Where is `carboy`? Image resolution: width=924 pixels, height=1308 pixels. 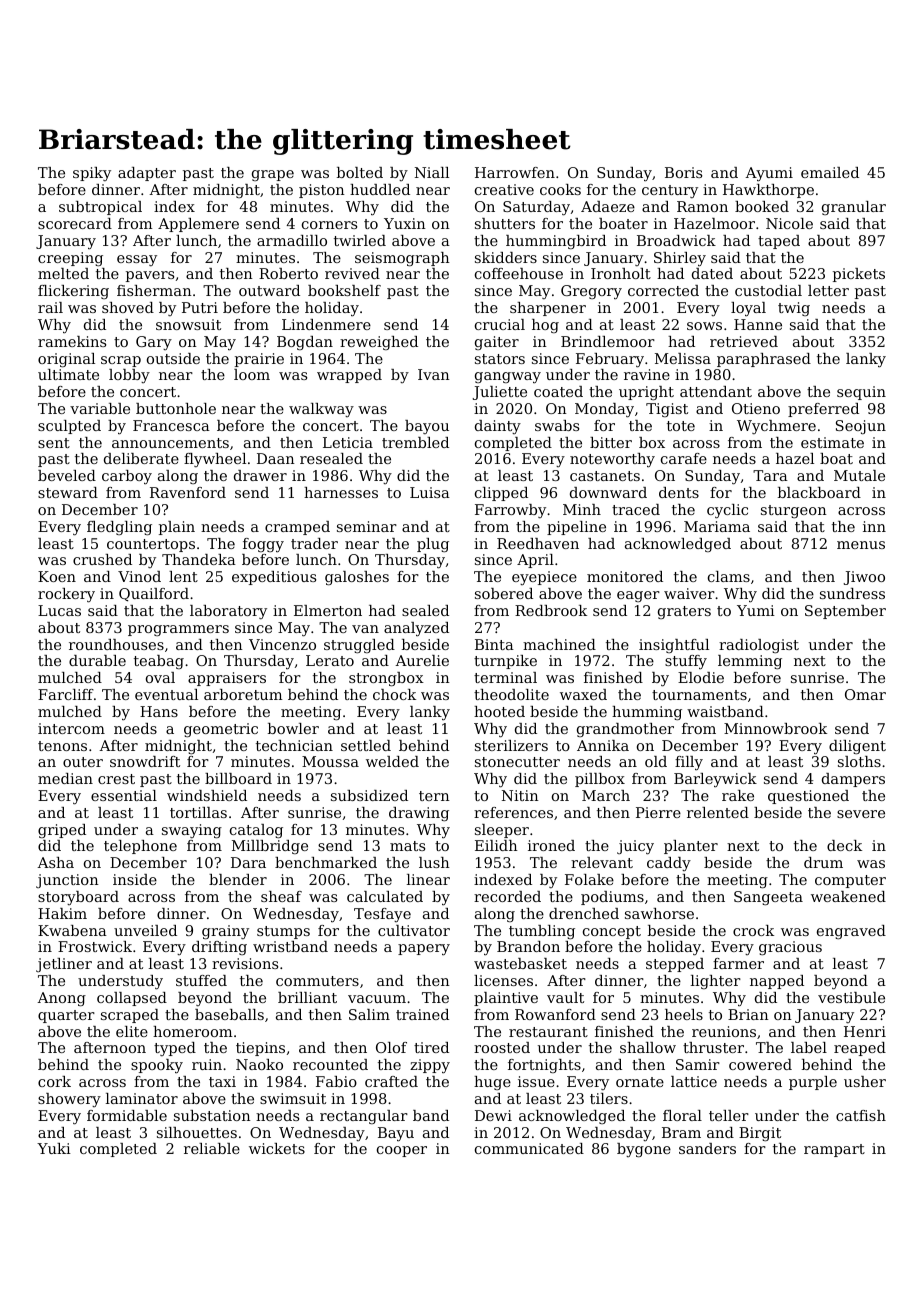
carboy is located at coordinates (127, 477).
